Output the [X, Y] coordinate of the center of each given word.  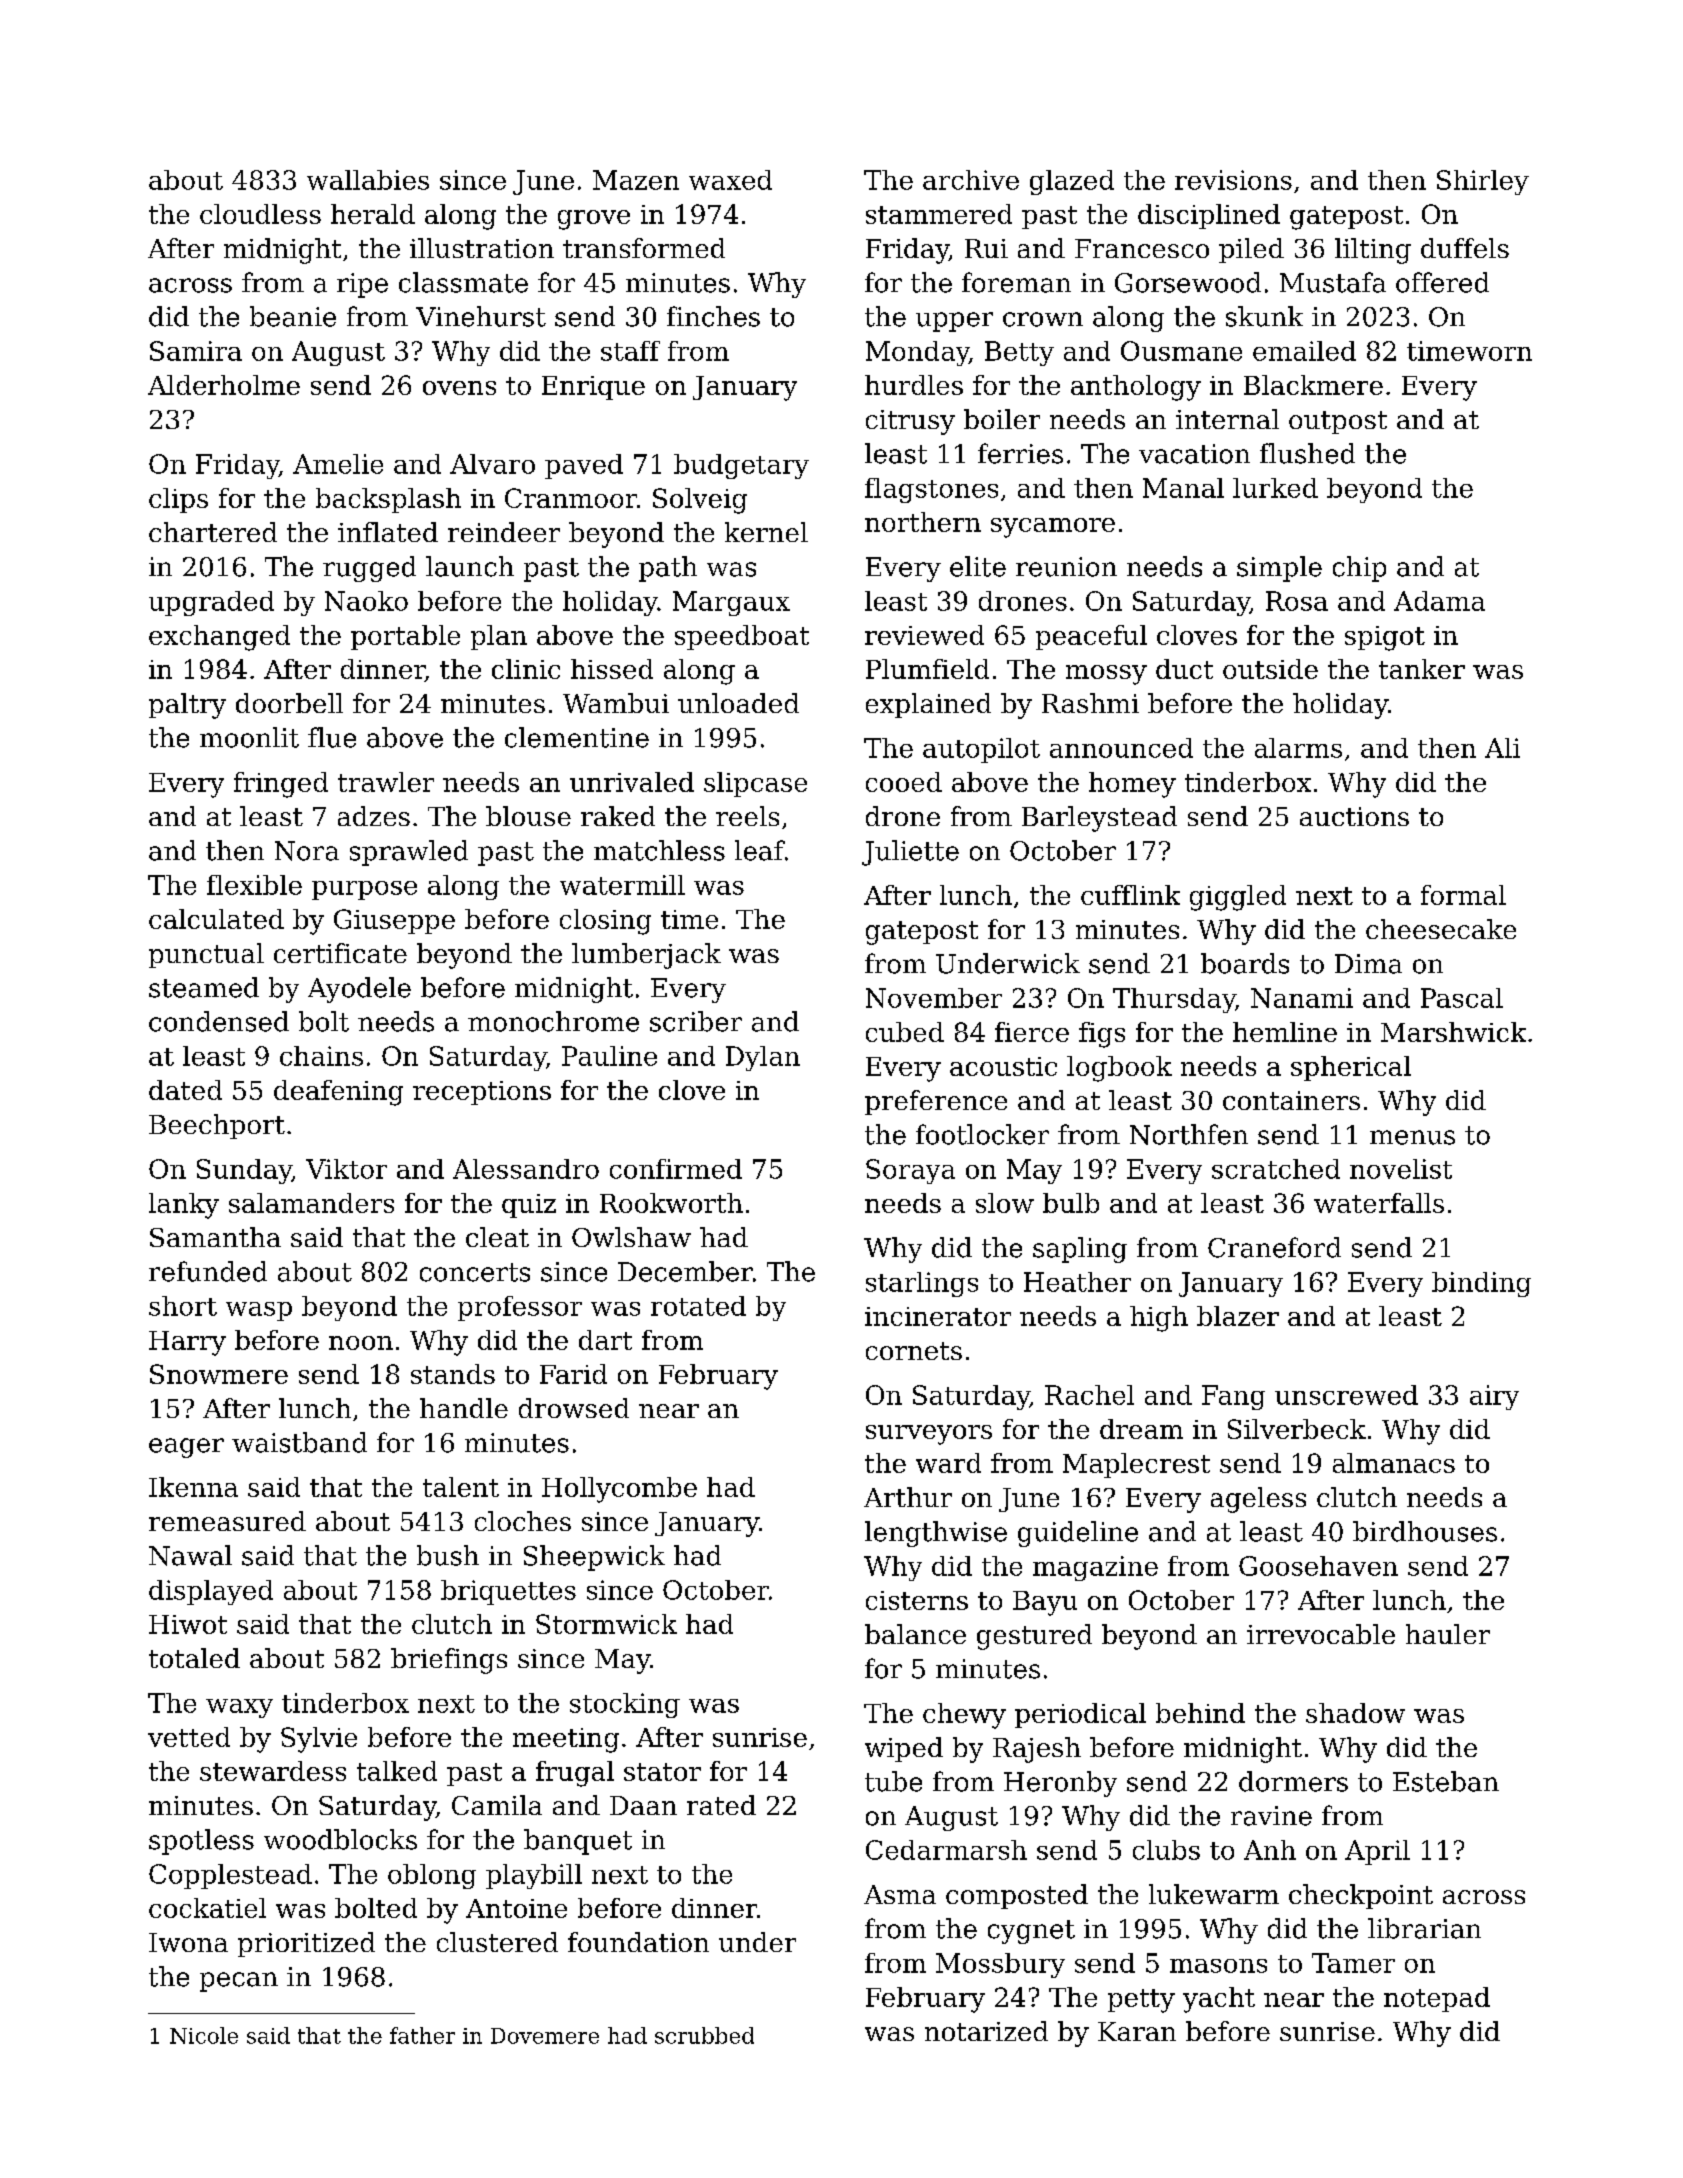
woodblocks [340, 1839]
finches [713, 316]
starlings [922, 1284]
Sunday [244, 1171]
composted [1017, 1896]
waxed [730, 180]
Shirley [1483, 182]
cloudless [260, 214]
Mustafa [1333, 282]
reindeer [504, 532]
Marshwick [1453, 1032]
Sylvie [319, 1740]
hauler [1448, 1634]
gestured [1034, 1637]
